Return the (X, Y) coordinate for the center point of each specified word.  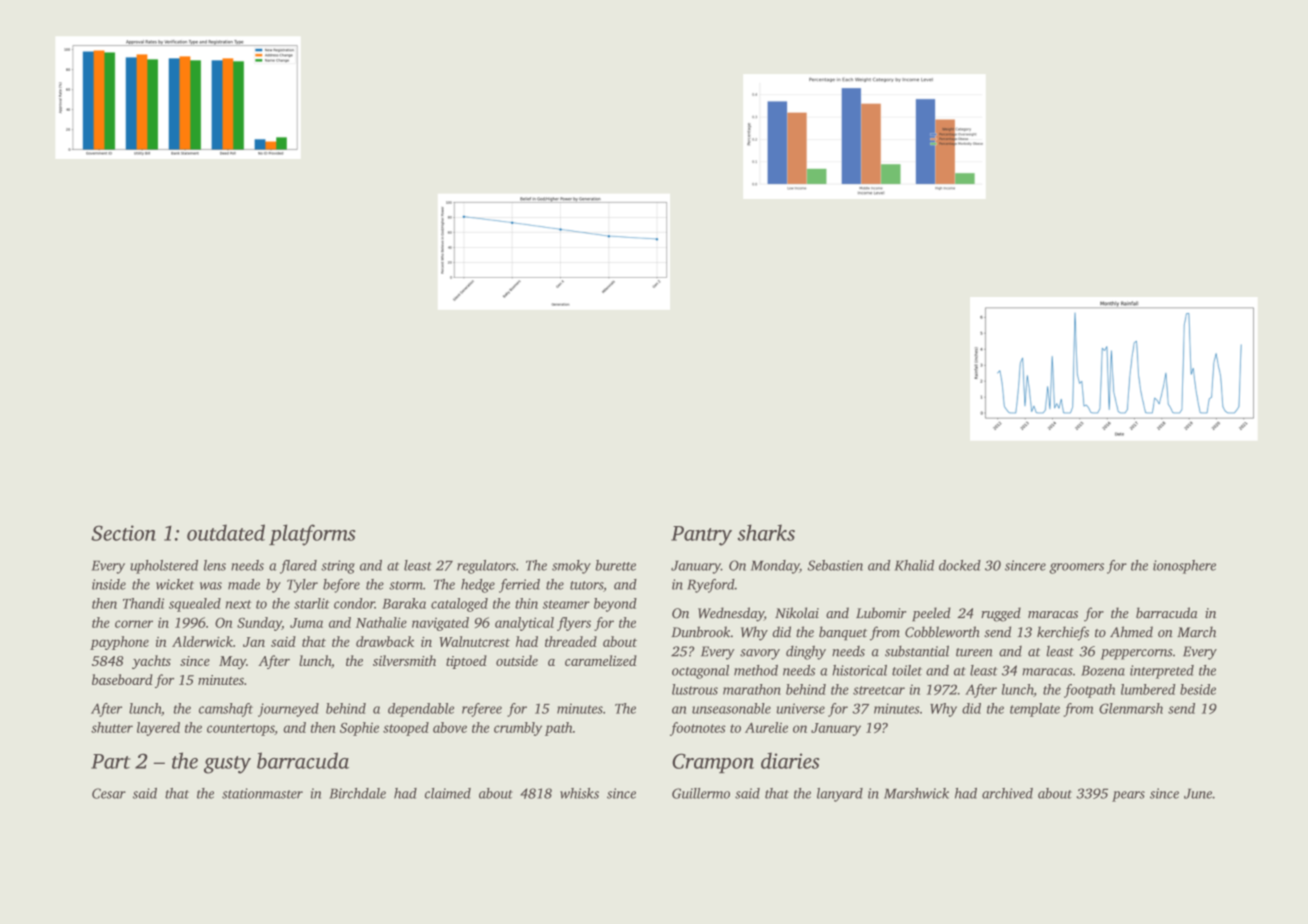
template (1035, 710)
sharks (766, 532)
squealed (195, 605)
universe (801, 708)
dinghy (806, 652)
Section (123, 533)
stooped (406, 729)
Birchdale (357, 793)
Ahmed (1131, 632)
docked (960, 565)
